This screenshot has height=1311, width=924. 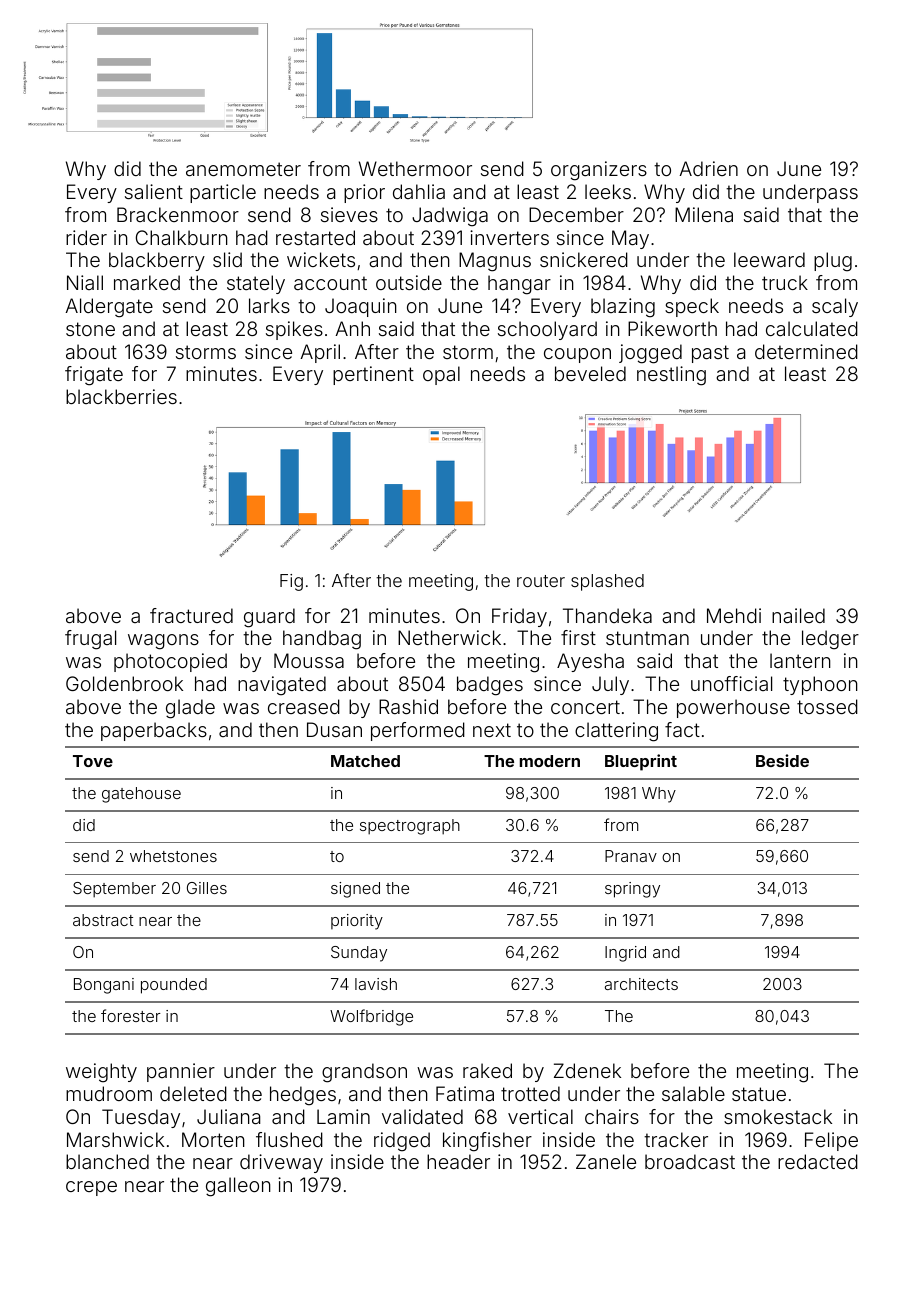 What do you see at coordinates (541, 581) in the screenshot?
I see `router` at bounding box center [541, 581].
